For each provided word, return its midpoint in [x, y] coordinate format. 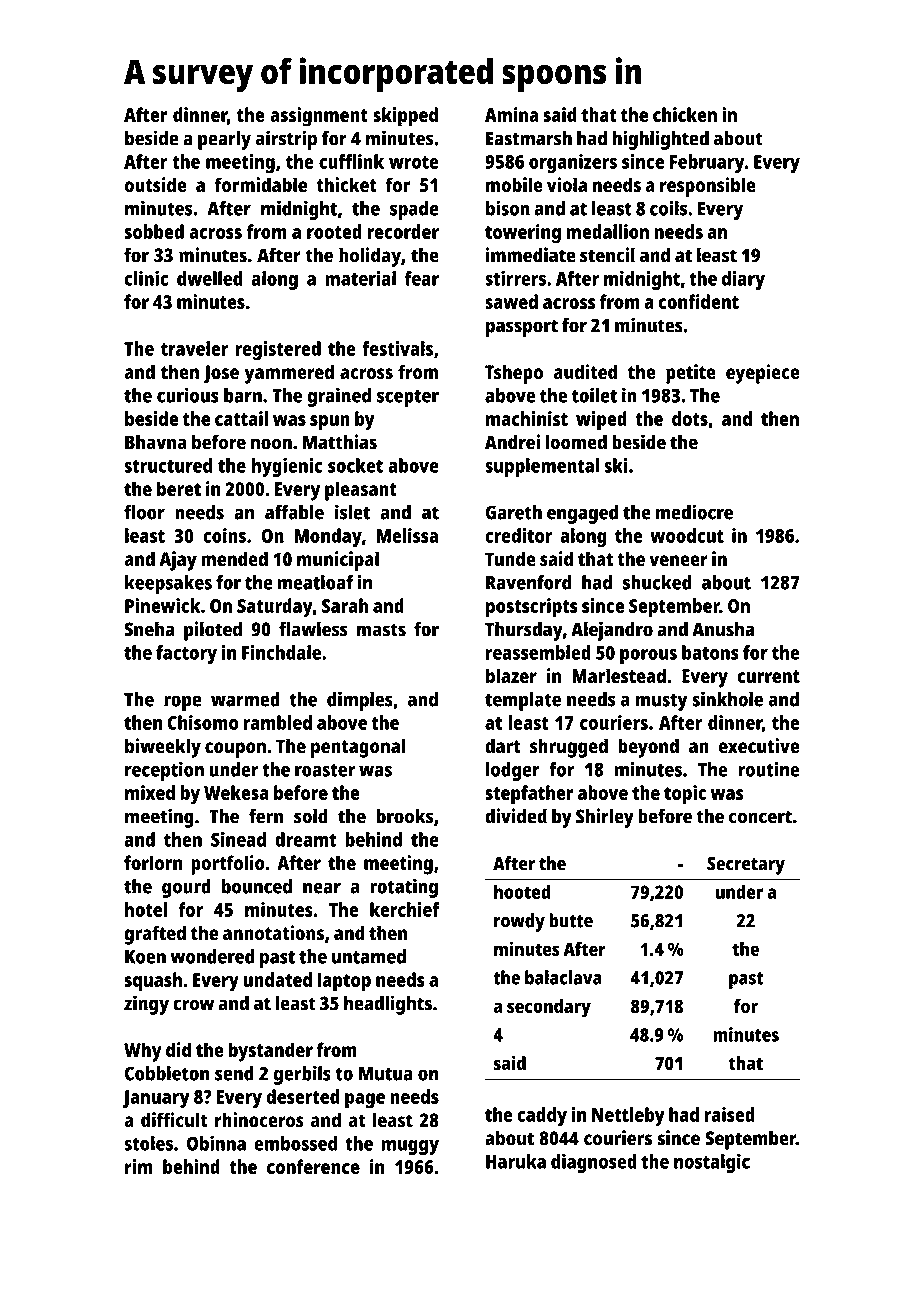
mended [234, 559]
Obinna [216, 1143]
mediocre [694, 512]
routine [769, 769]
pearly [224, 140]
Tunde [510, 559]
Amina [511, 114]
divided [516, 816]
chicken [685, 114]
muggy [410, 1147]
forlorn [153, 862]
